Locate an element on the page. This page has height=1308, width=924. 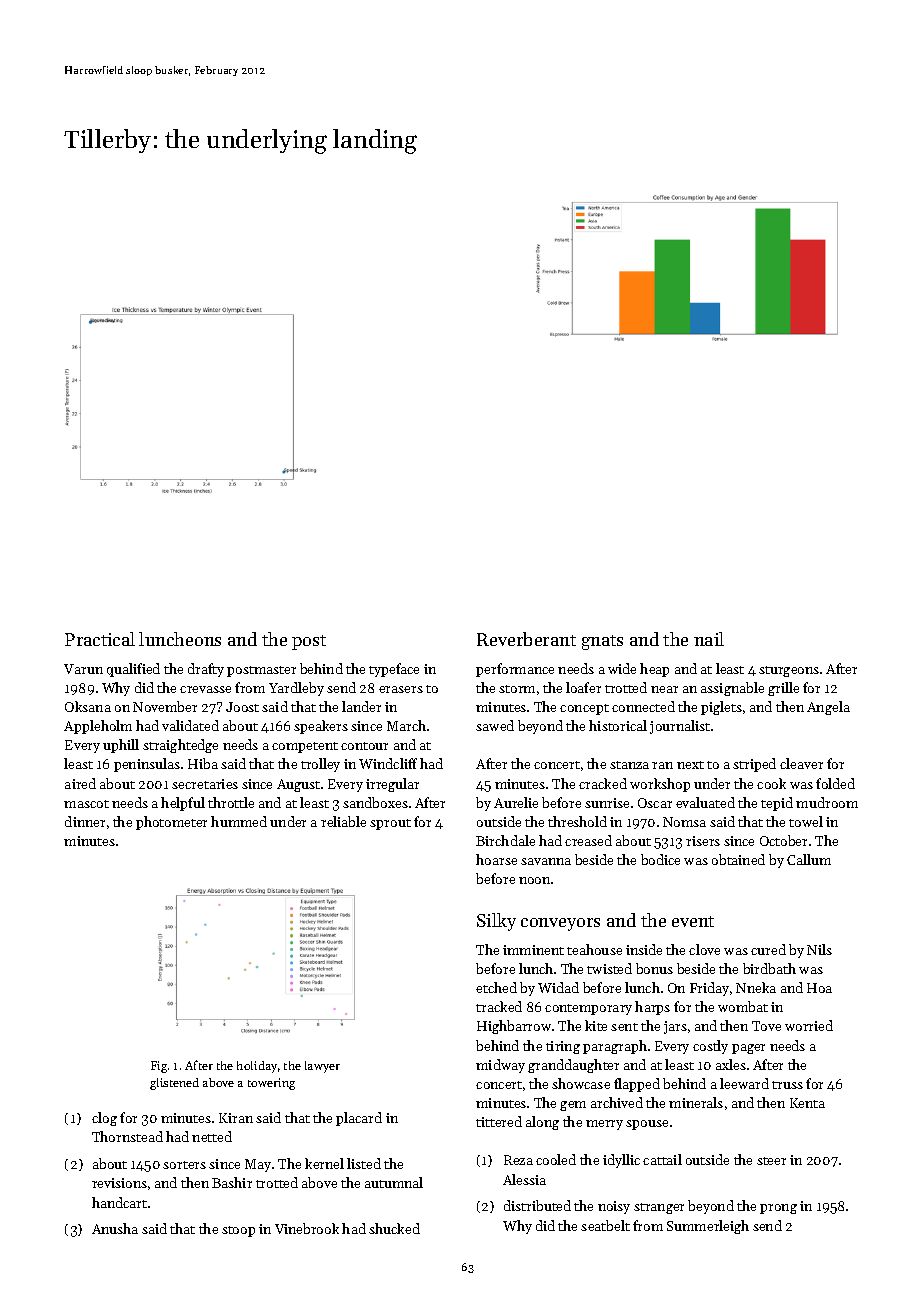
dinner is located at coordinates (85, 821).
